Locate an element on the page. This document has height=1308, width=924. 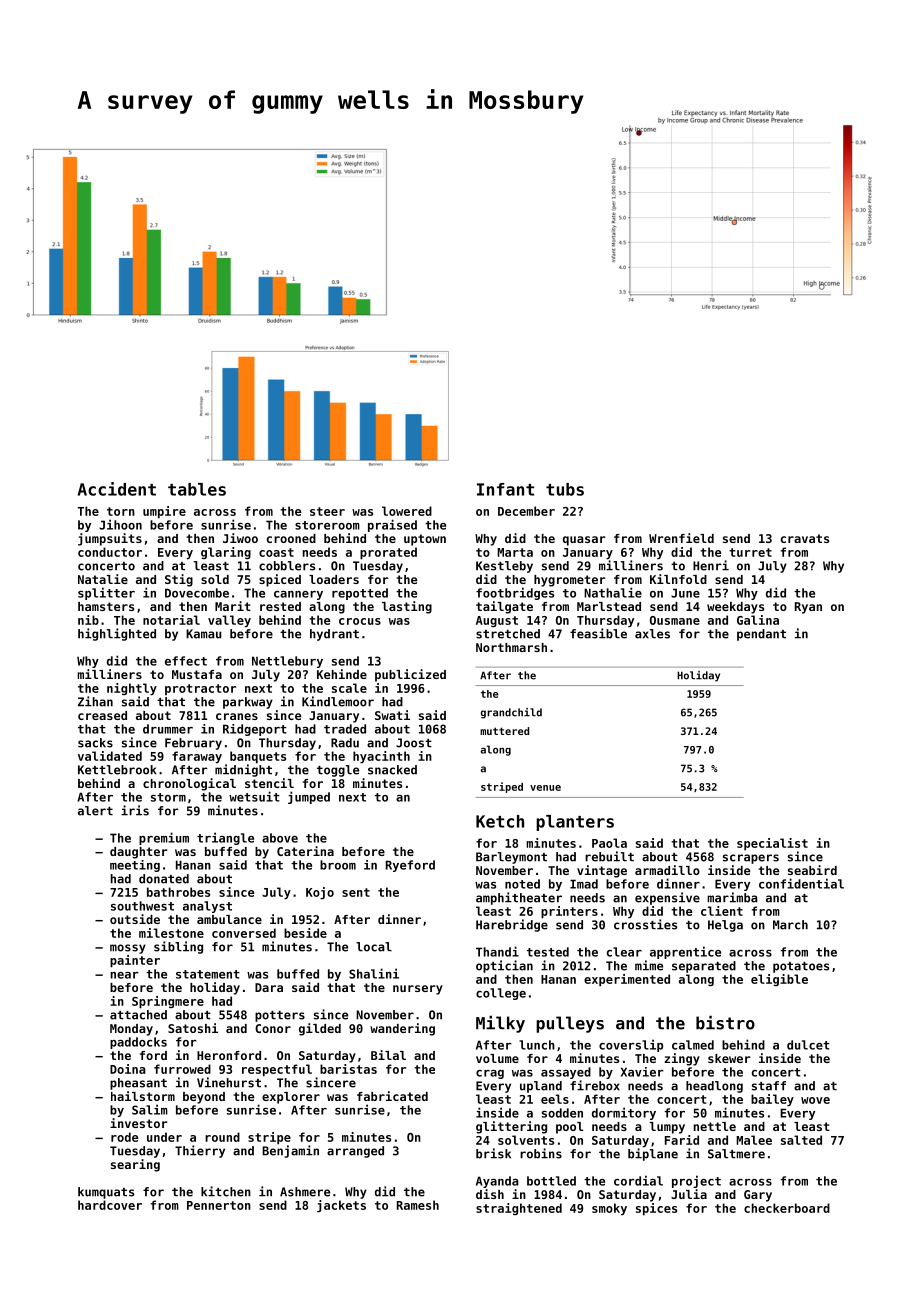
Pennerton is located at coordinates (219, 1205).
